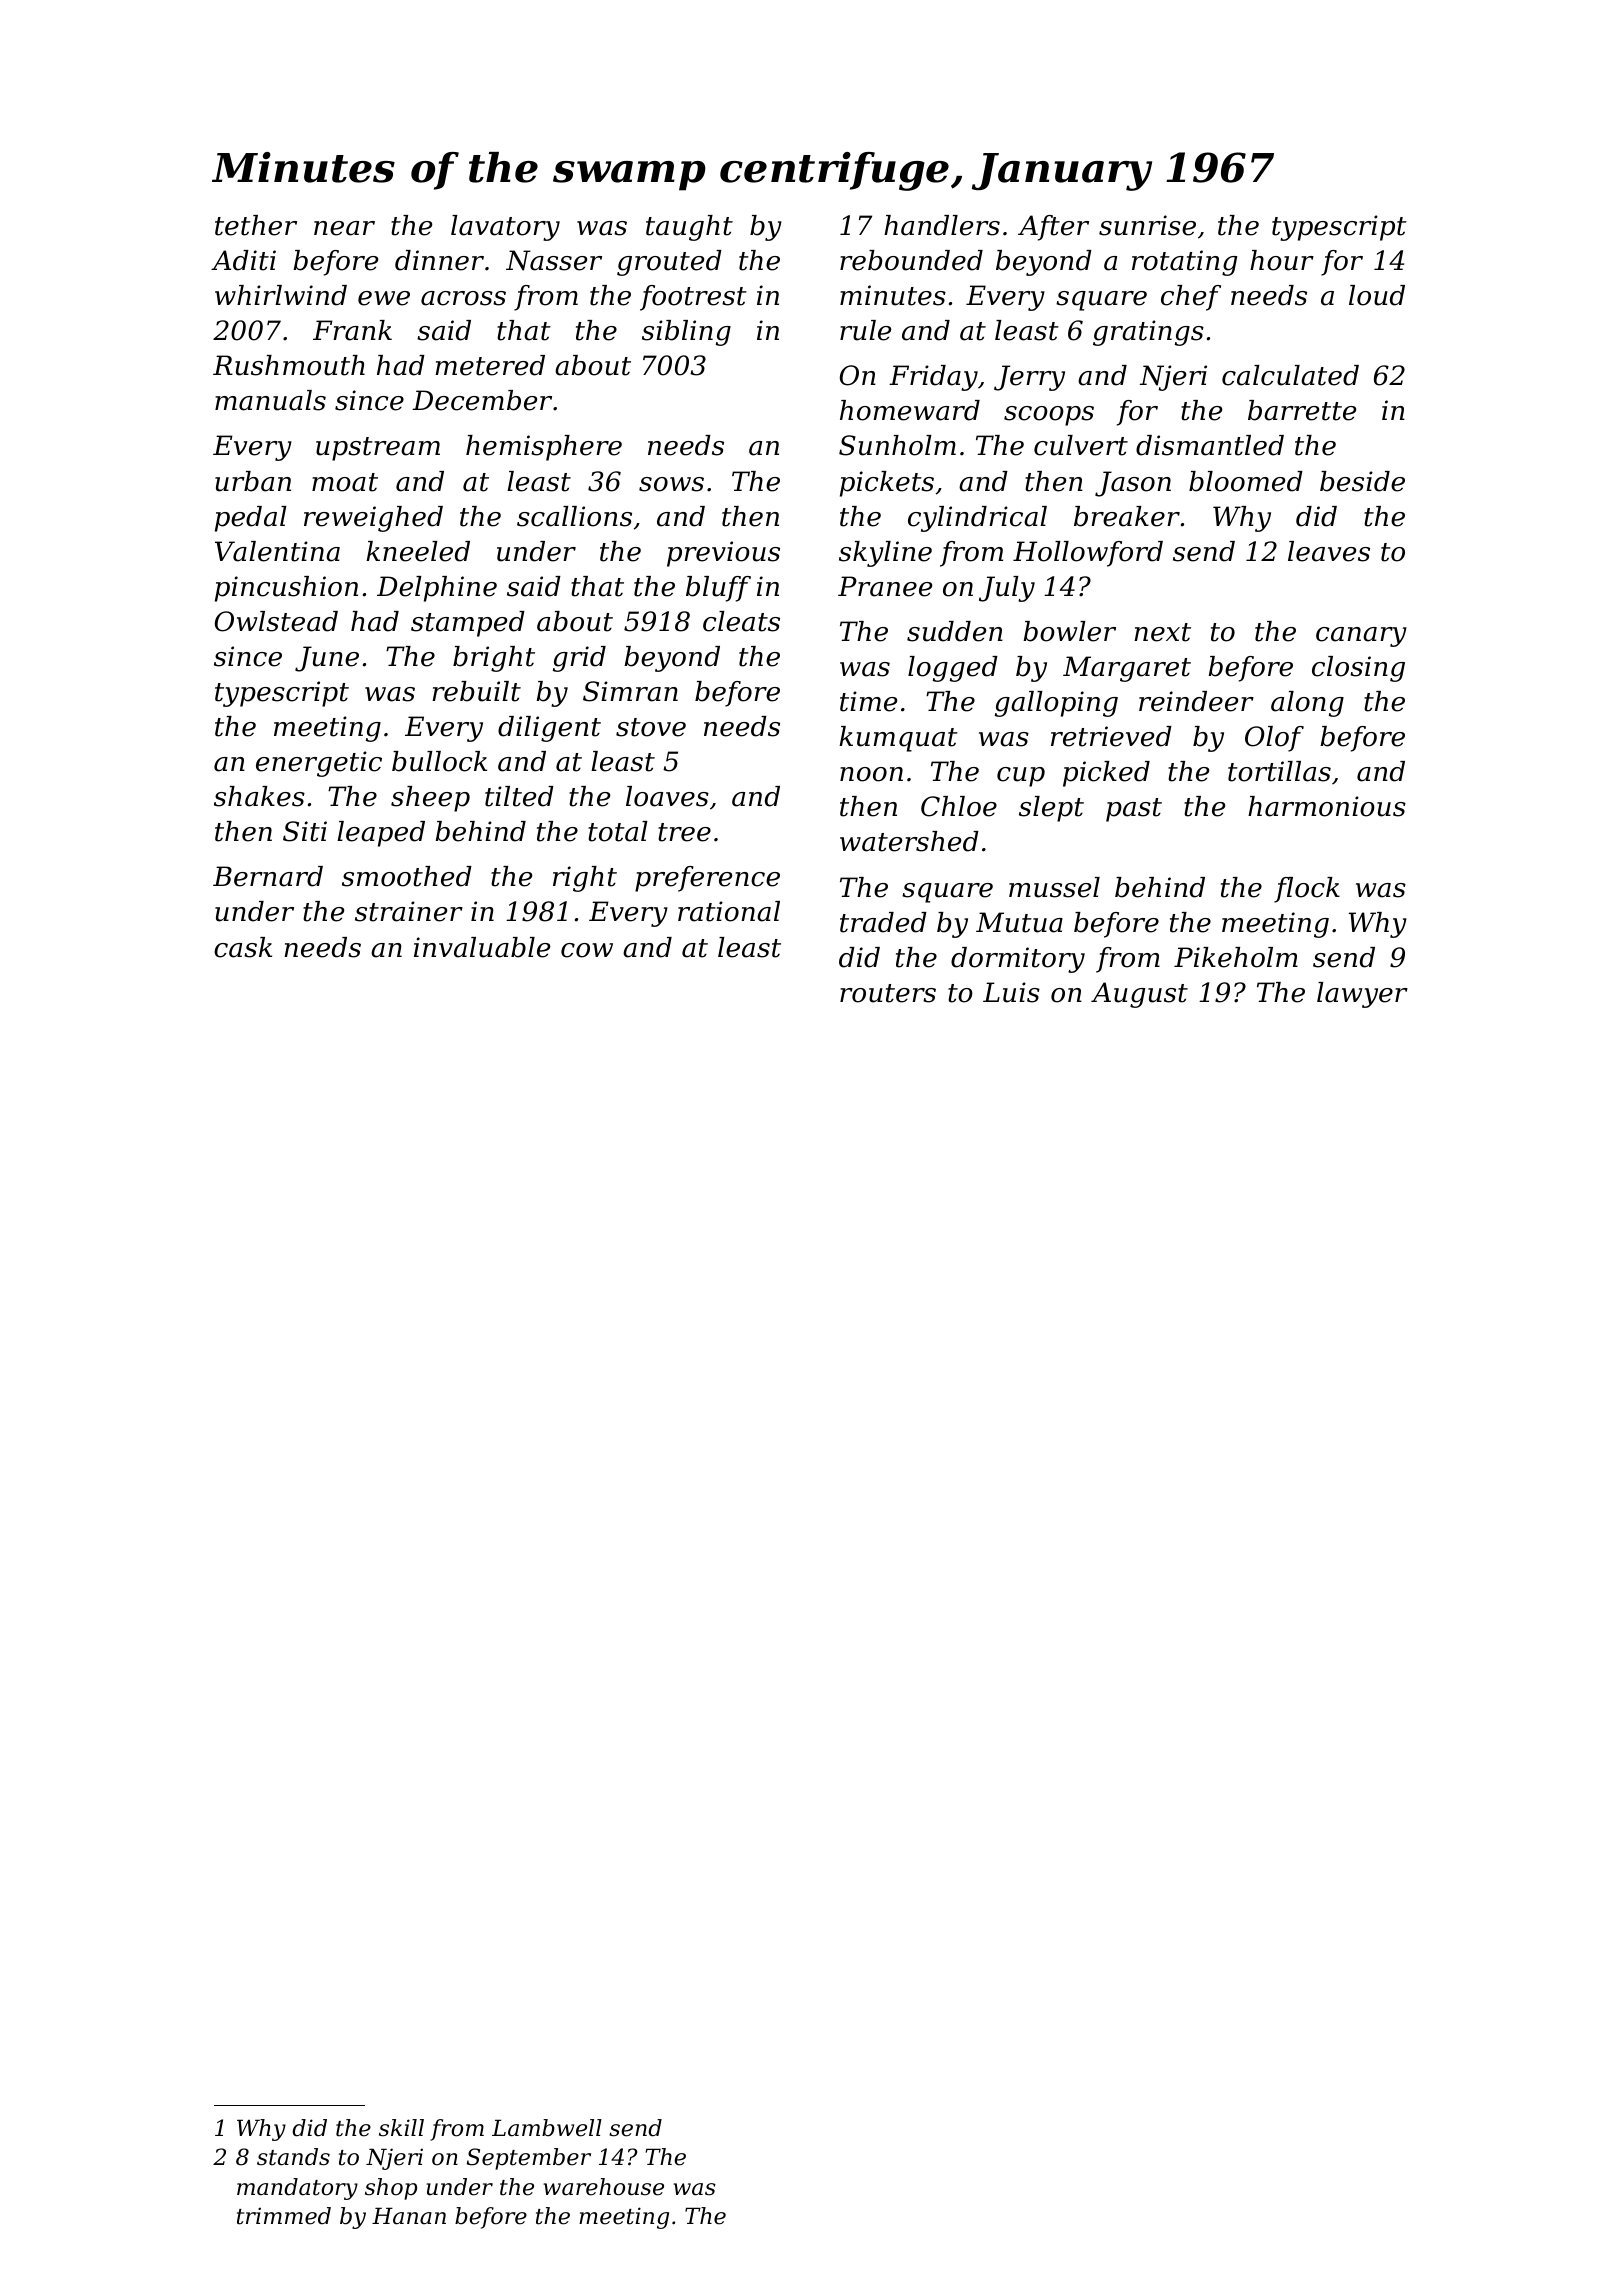 This screenshot has width=1620, height=2292. Describe the element at coordinates (529, 2159) in the screenshot. I see `September` at that location.
